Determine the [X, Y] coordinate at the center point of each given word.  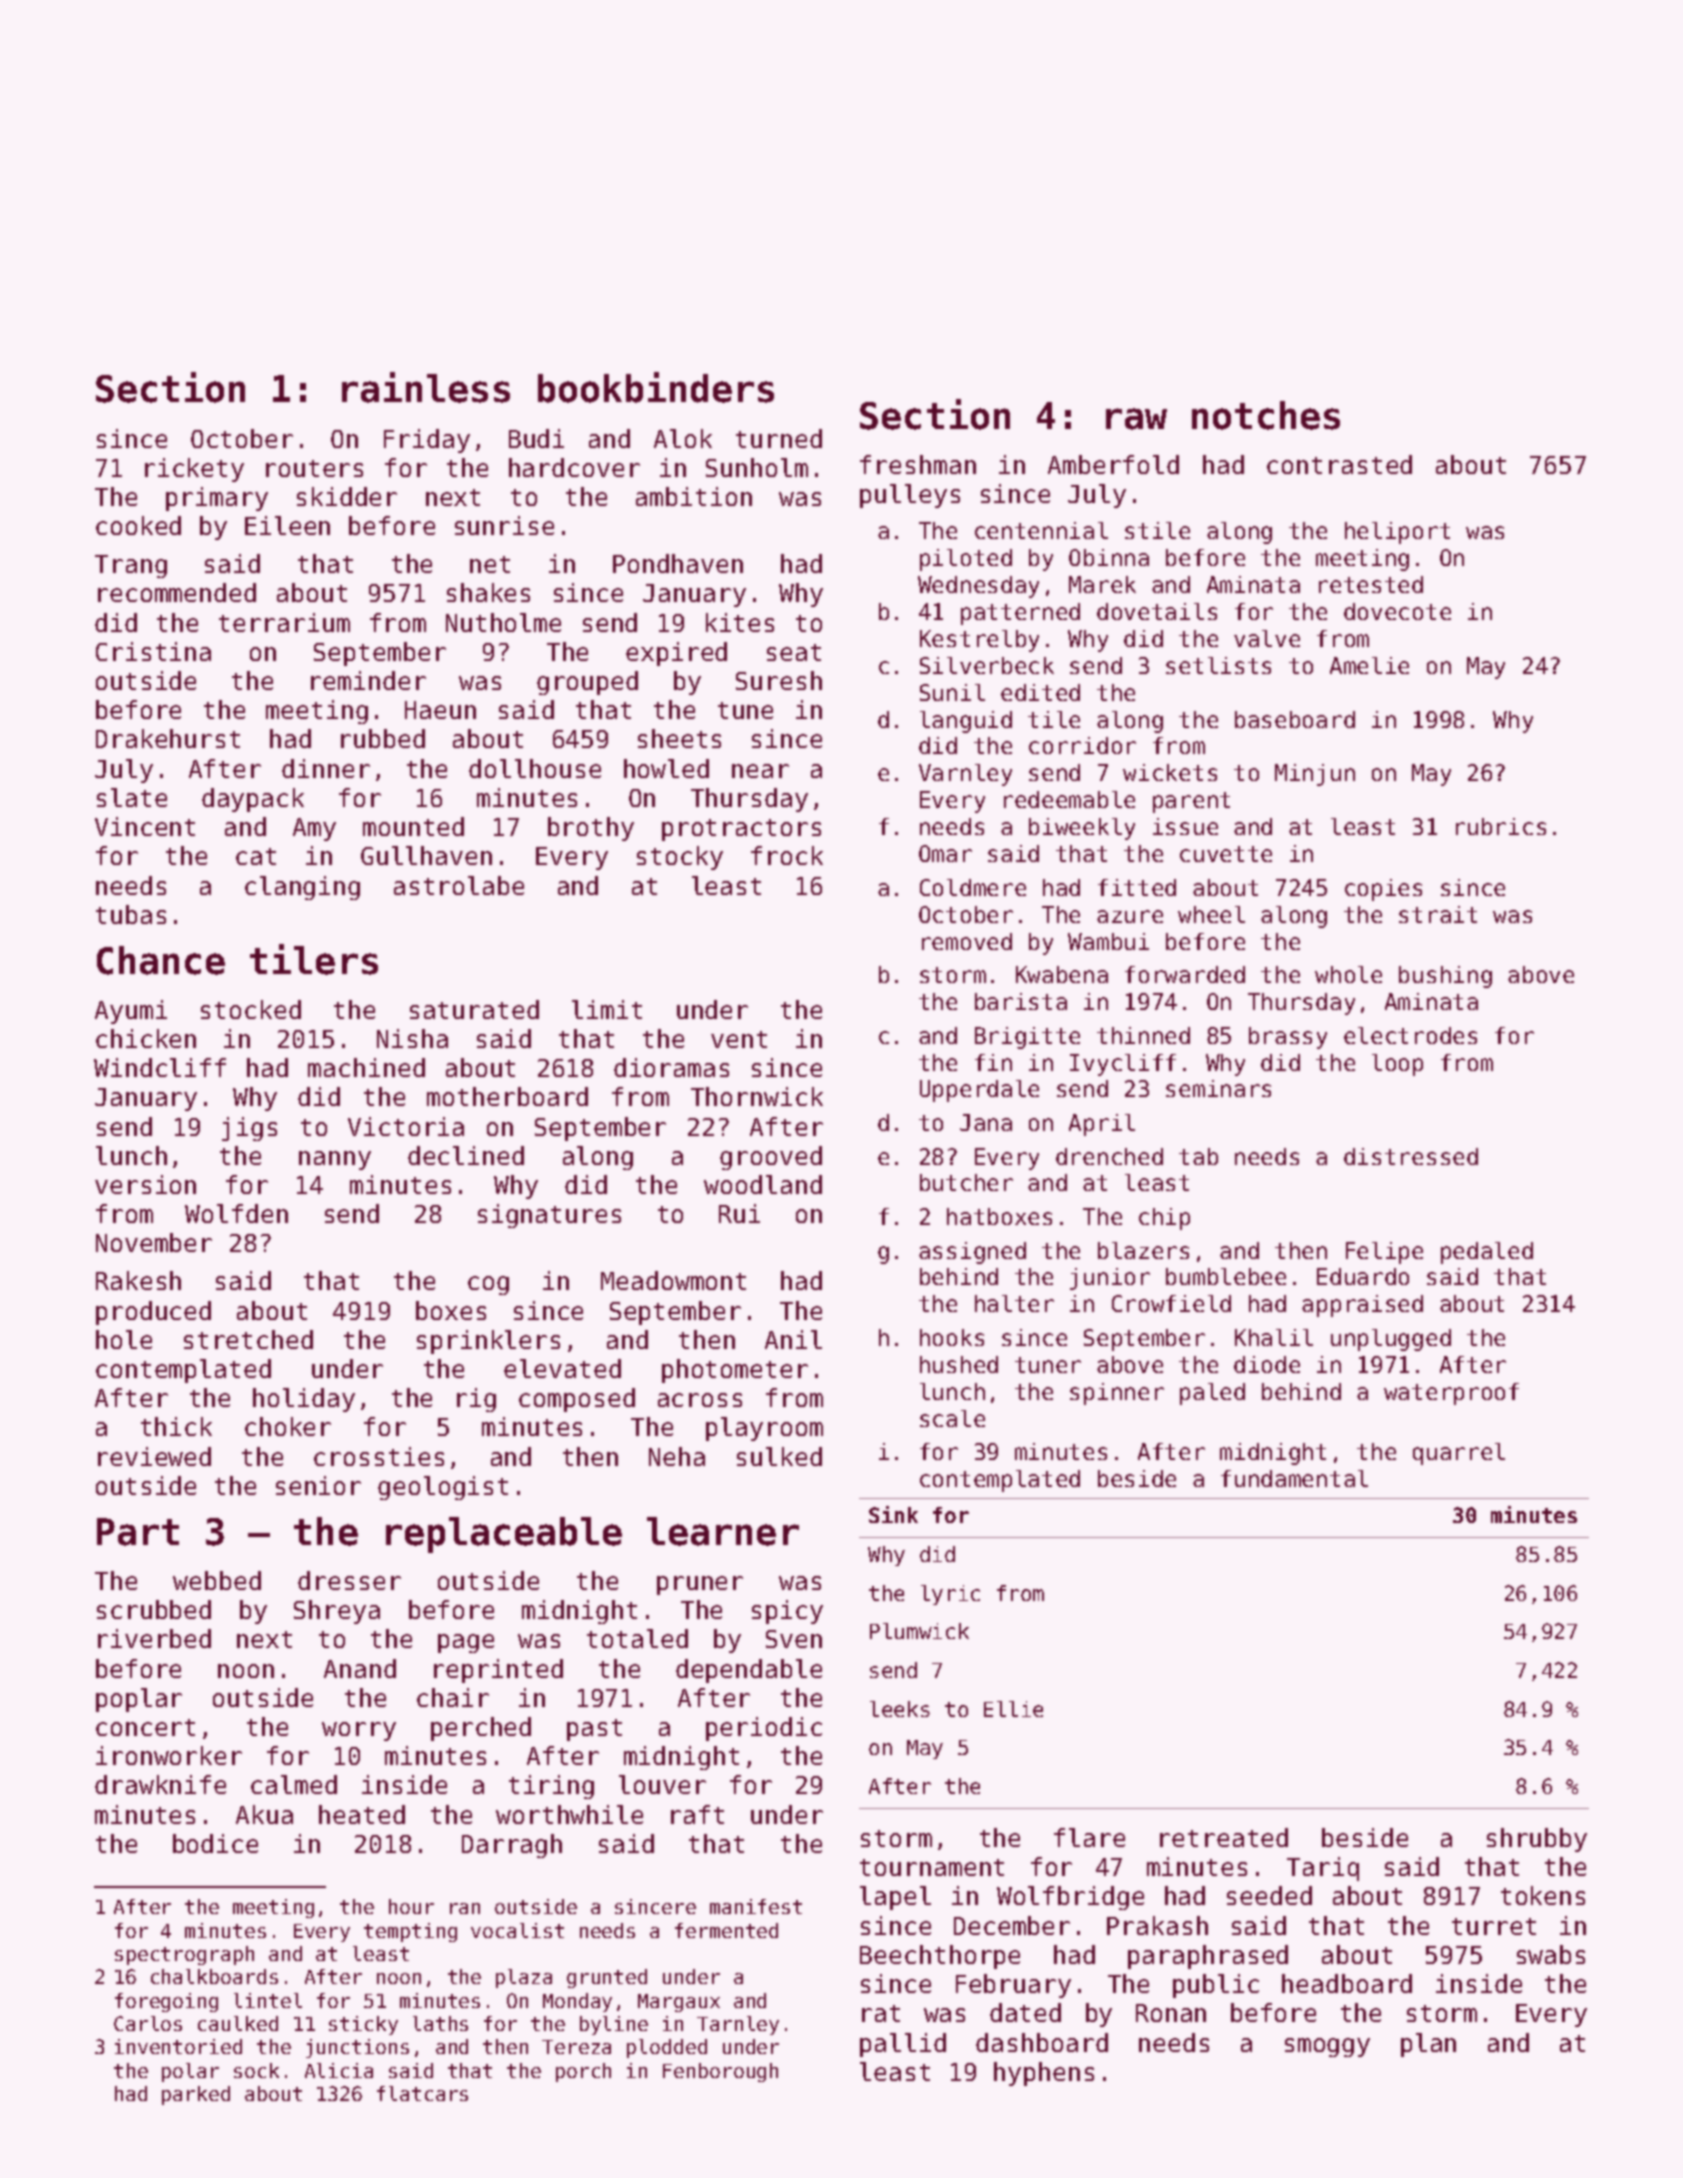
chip [1164, 1219]
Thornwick [757, 1096]
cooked [138, 525]
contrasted [1339, 464]
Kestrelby [979, 641]
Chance [161, 960]
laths [440, 2023]
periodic [764, 1729]
